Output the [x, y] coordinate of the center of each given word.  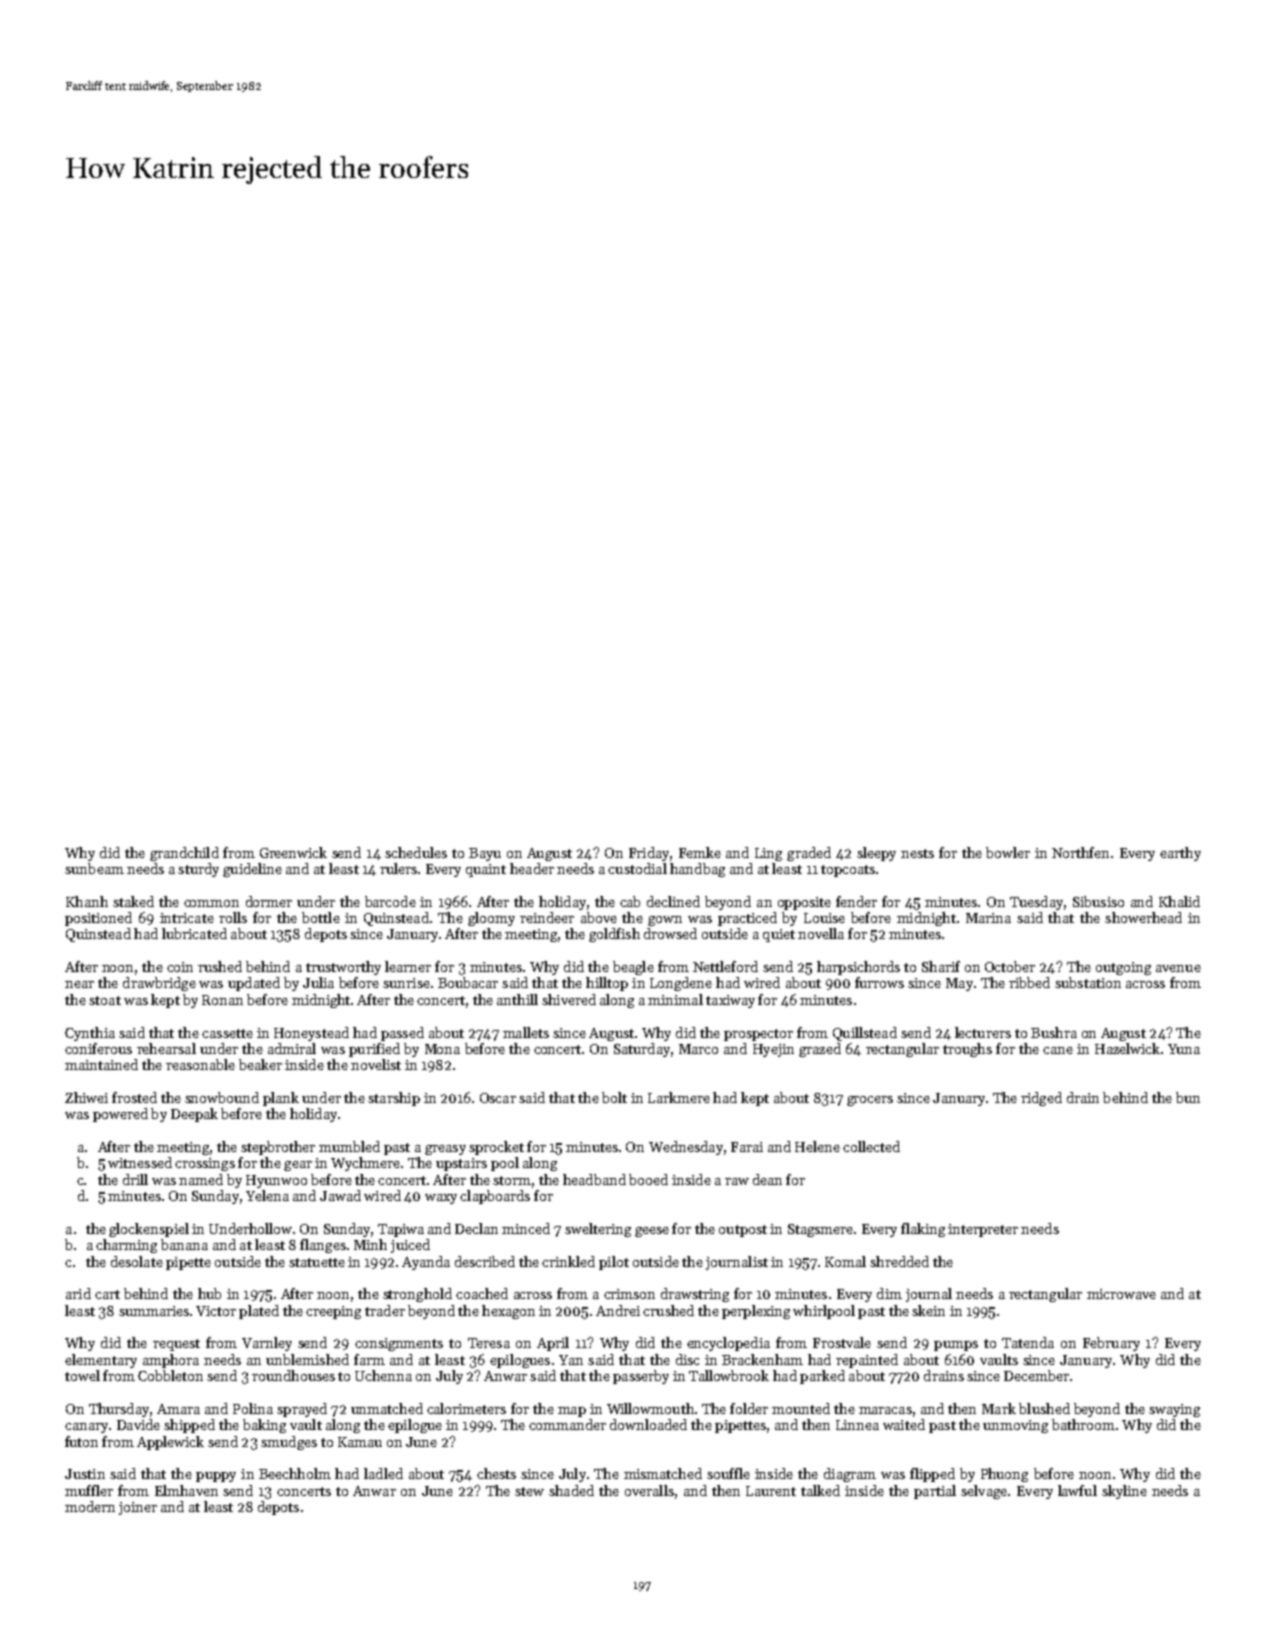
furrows [879, 982]
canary [86, 1428]
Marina [988, 918]
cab [630, 901]
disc [687, 1359]
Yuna [1184, 1049]
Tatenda [1028, 1342]
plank [281, 1099]
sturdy [198, 870]
